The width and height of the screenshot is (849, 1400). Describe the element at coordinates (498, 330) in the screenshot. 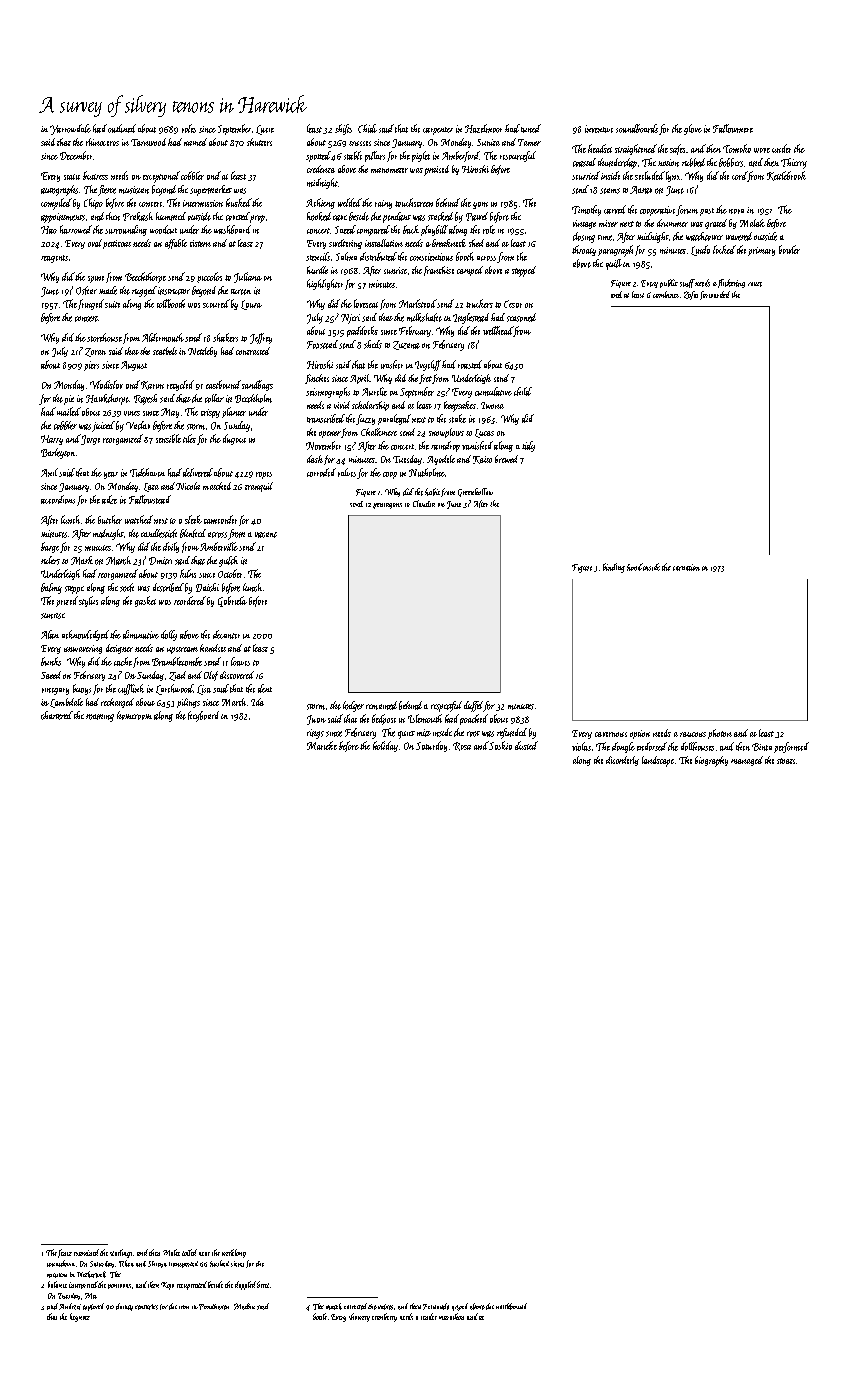

I see `wellhead` at that location.
